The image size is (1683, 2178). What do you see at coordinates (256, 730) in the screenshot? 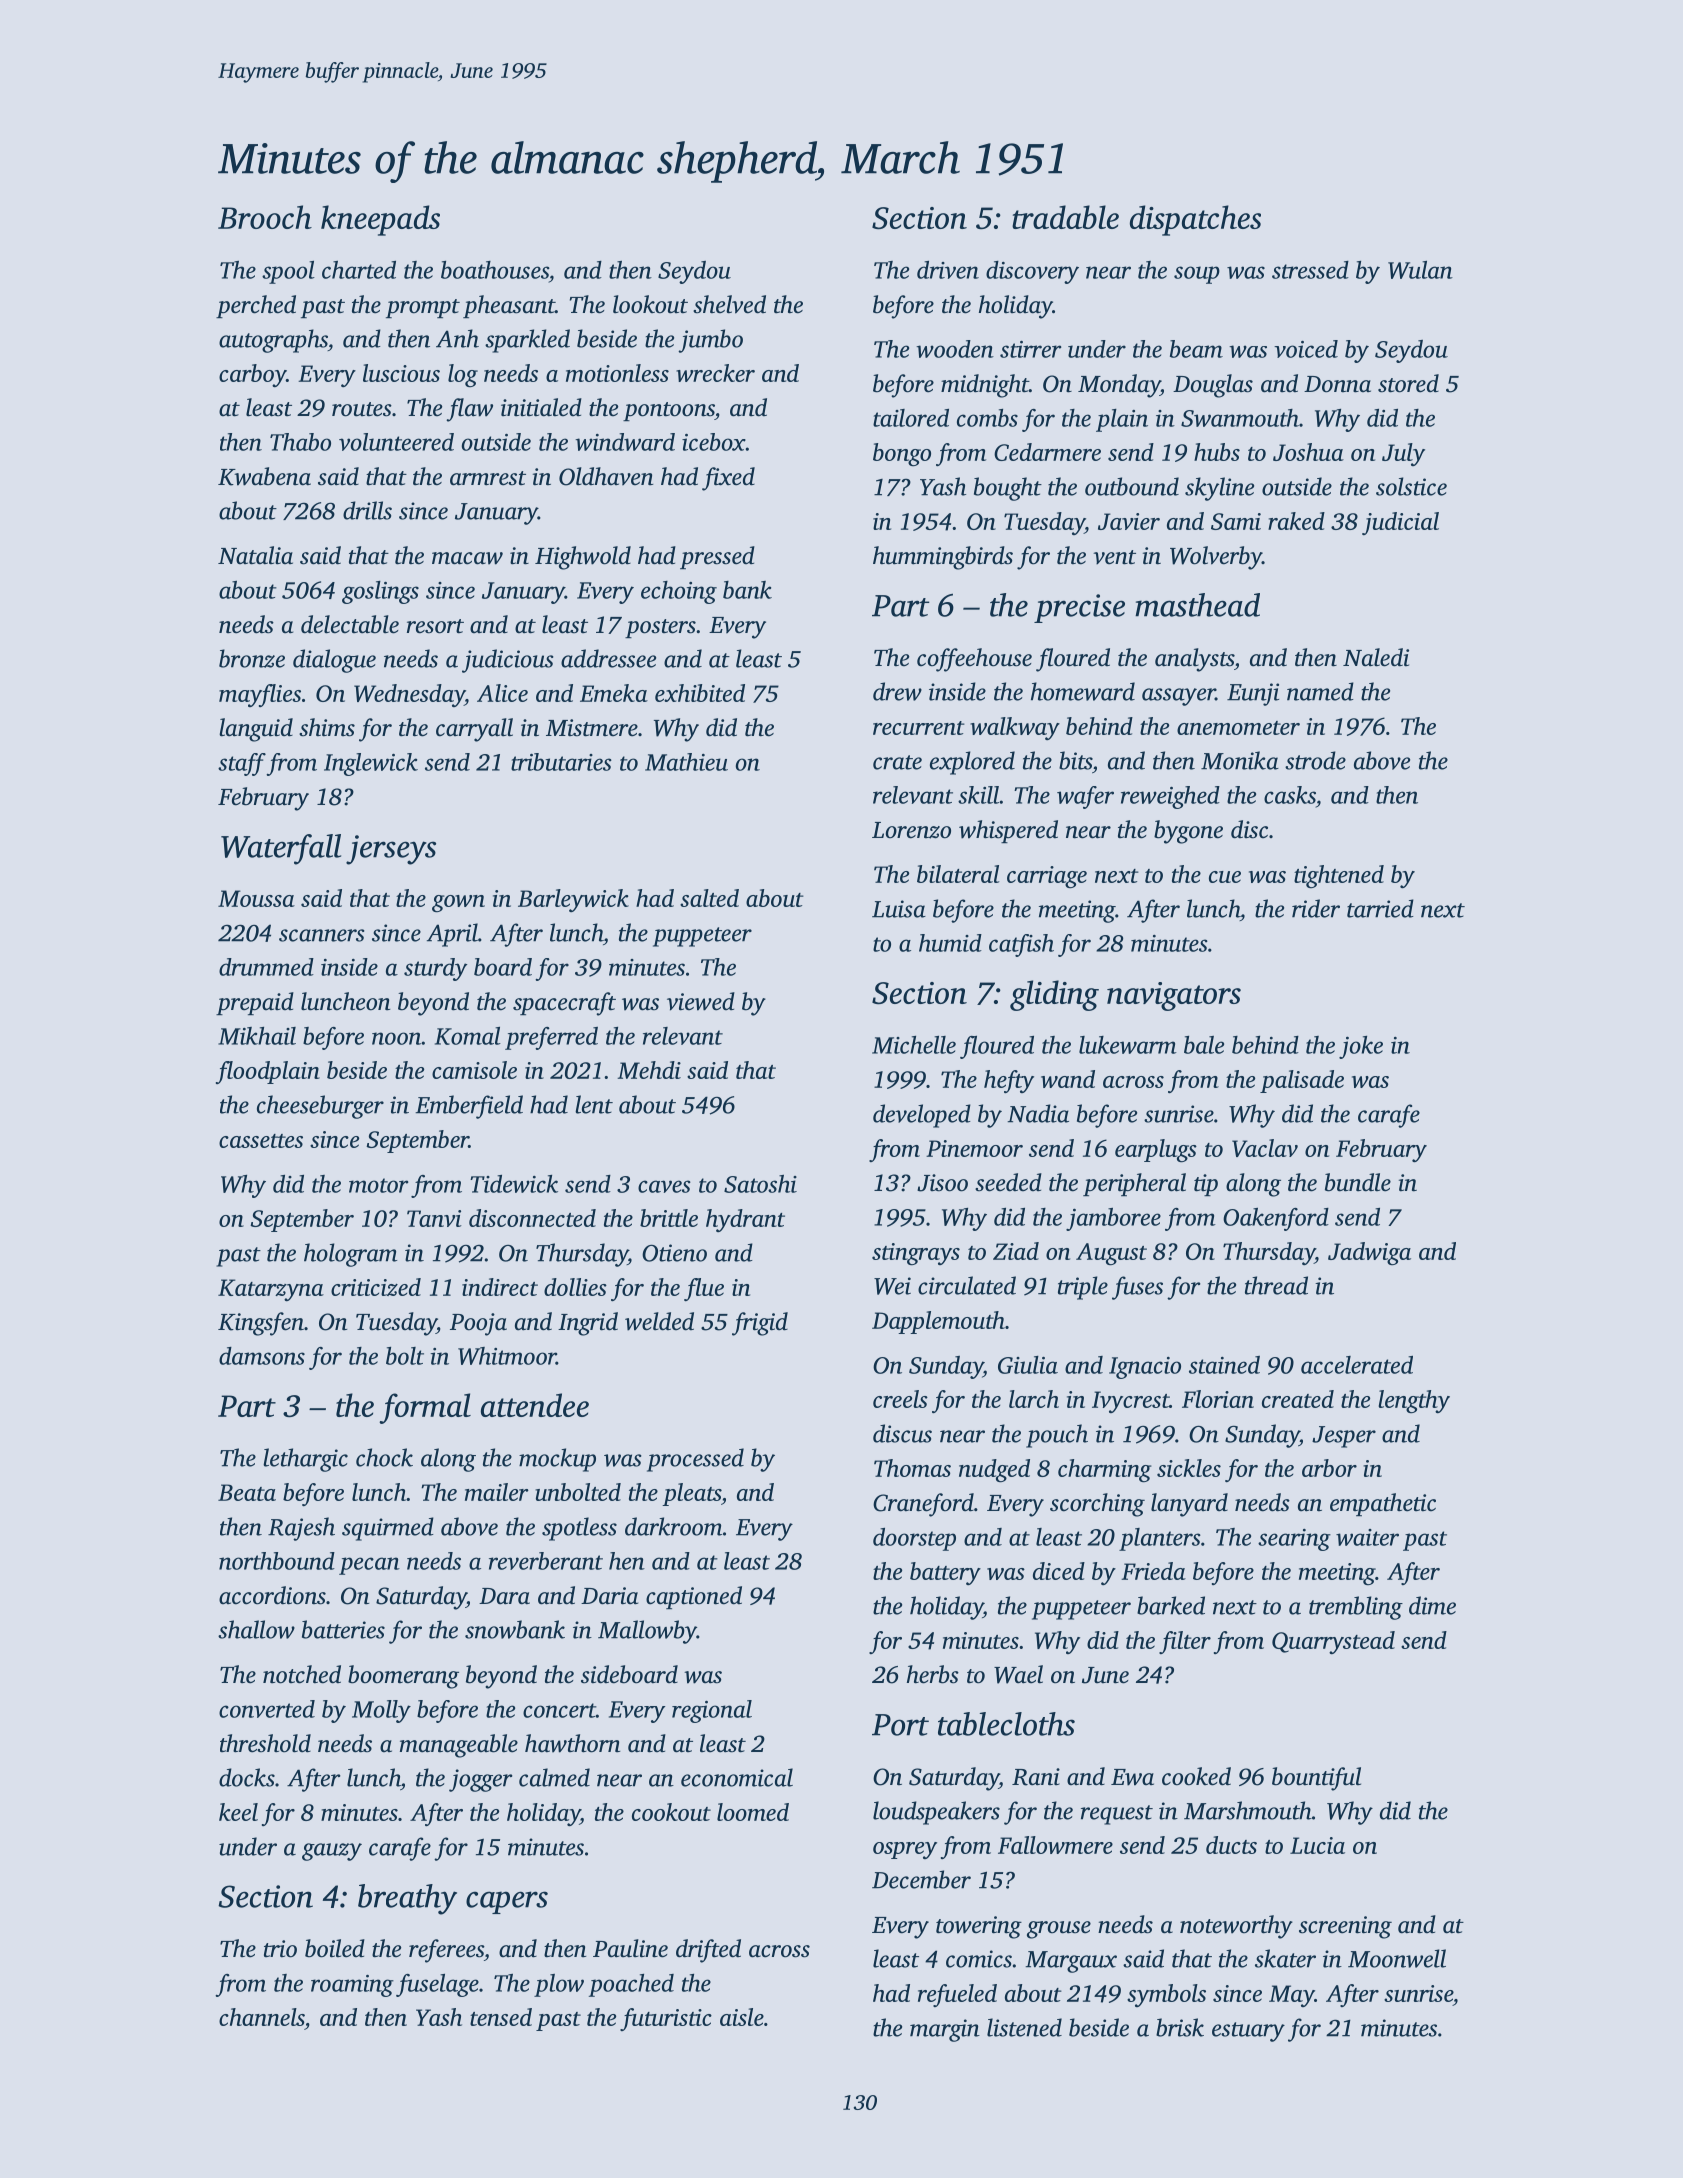
I see `languid` at bounding box center [256, 730].
